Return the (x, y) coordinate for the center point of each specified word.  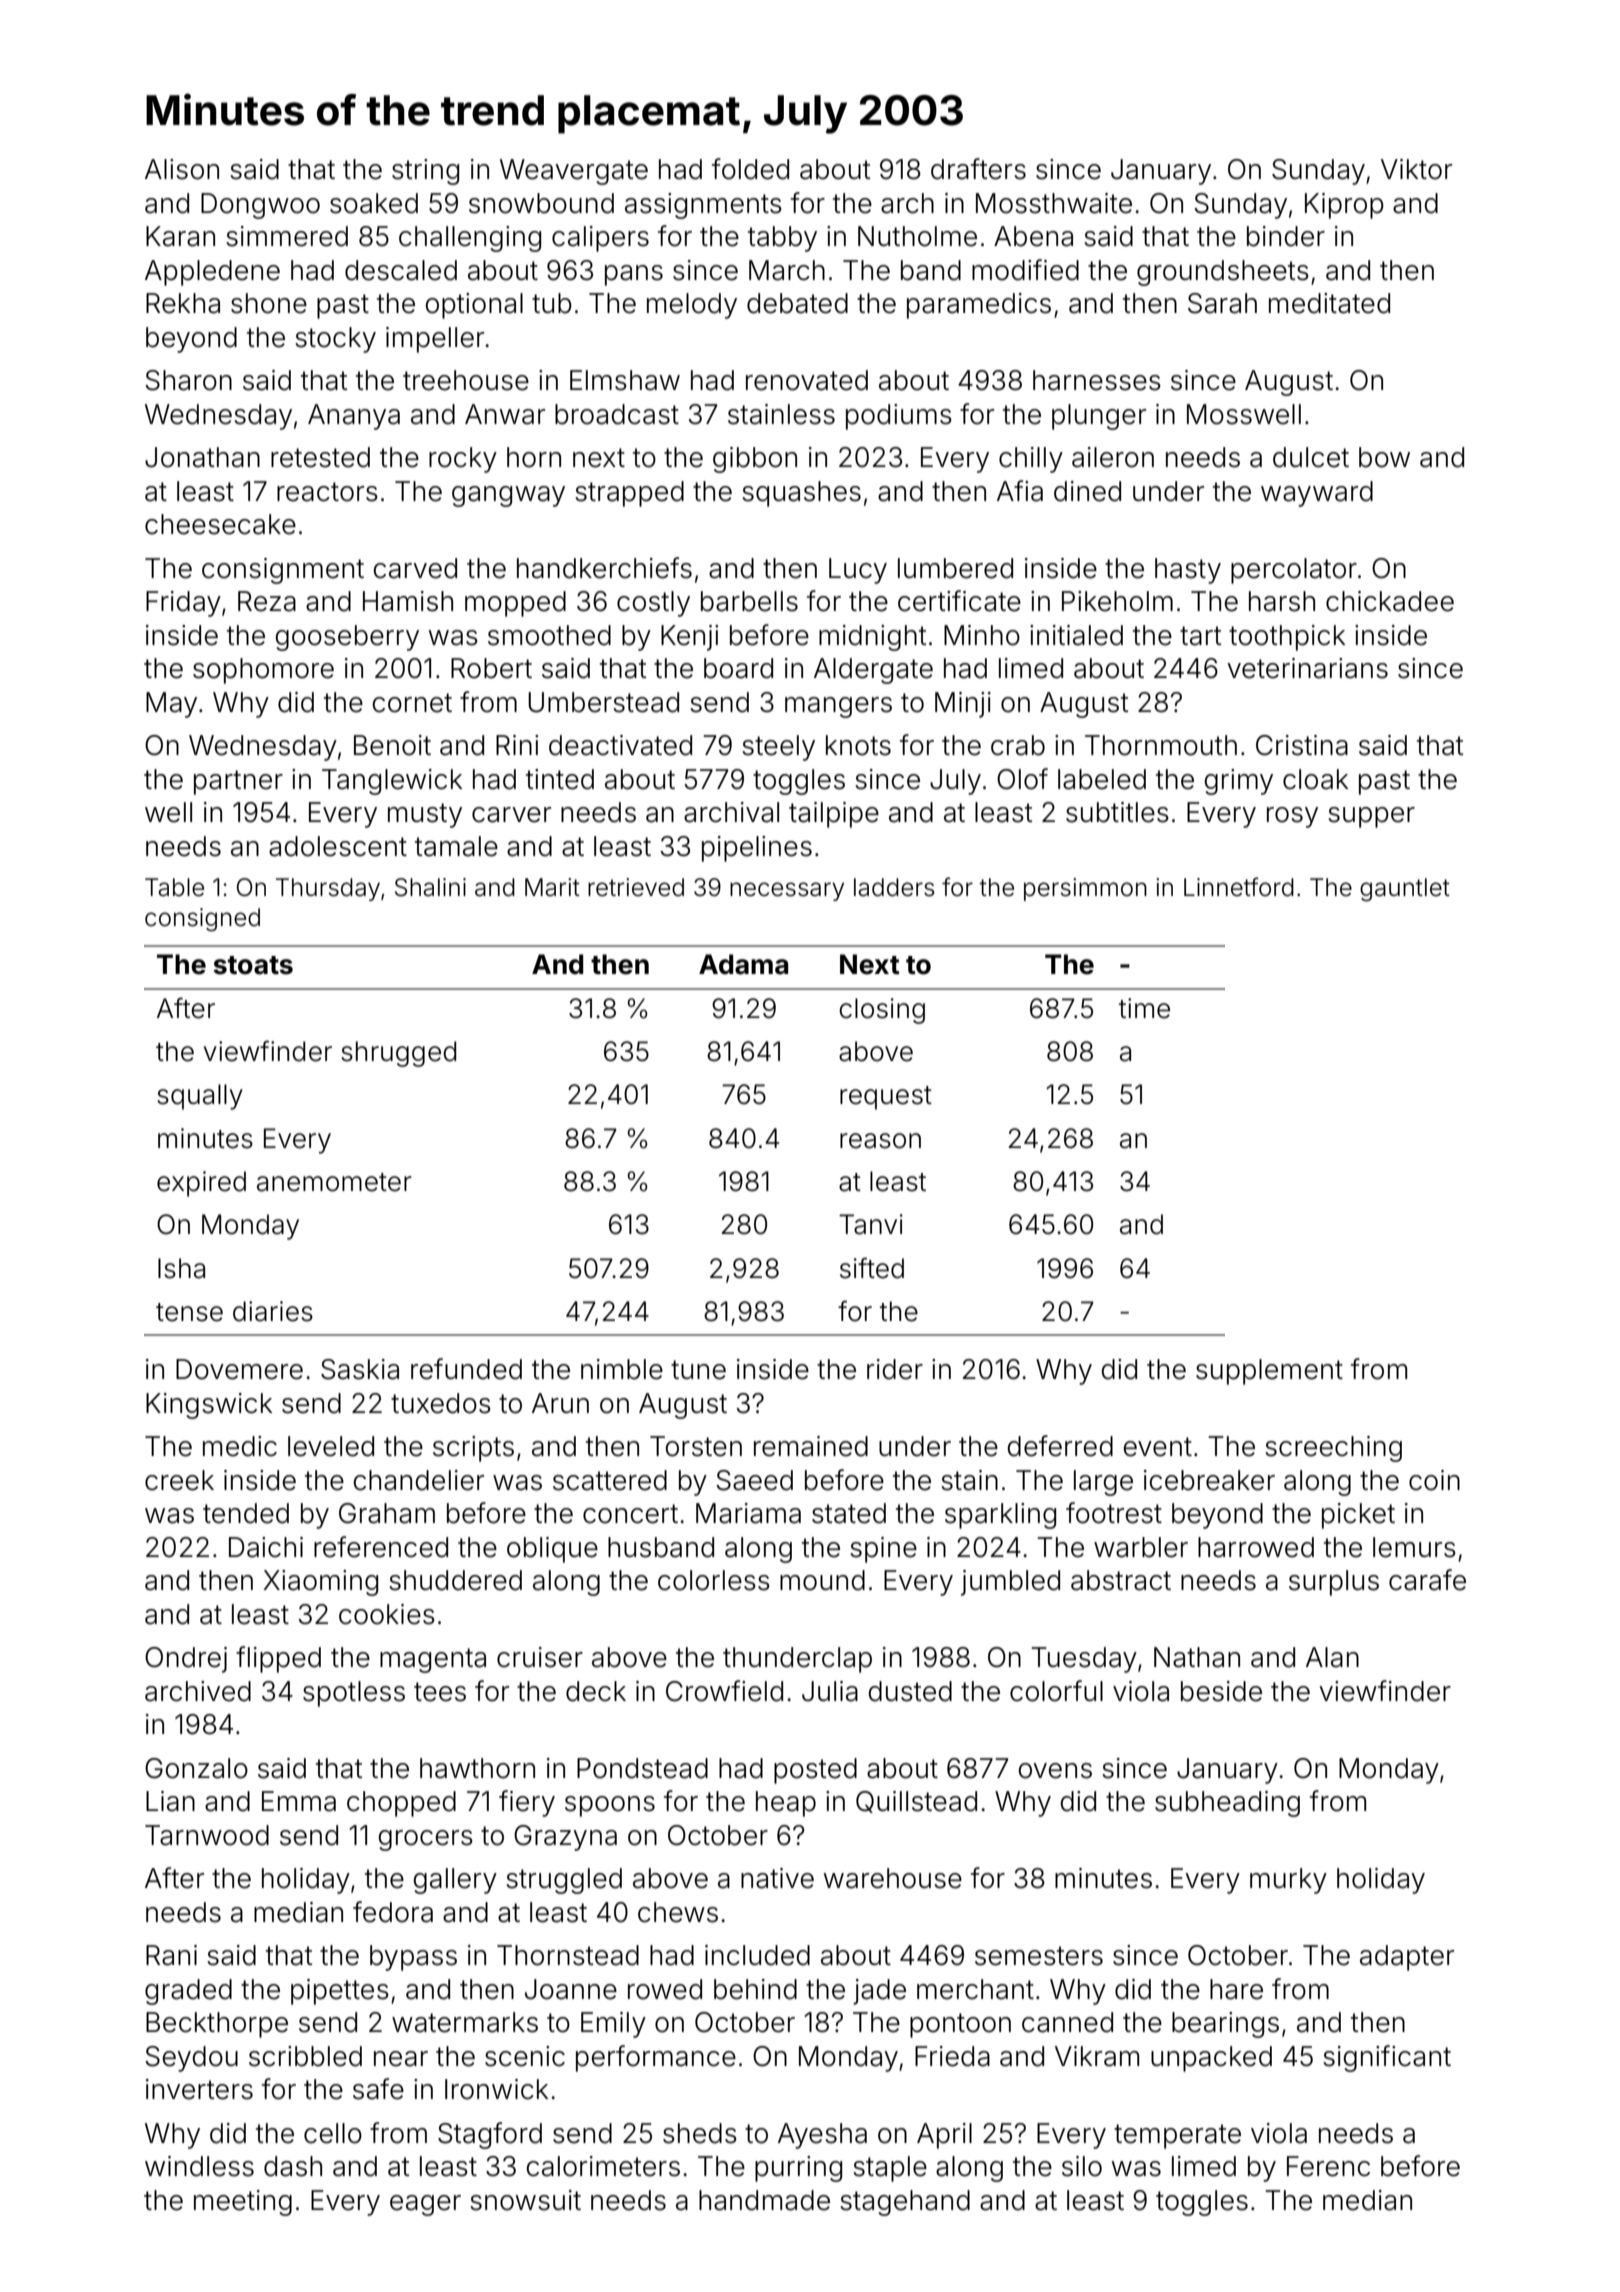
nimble (622, 1369)
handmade (764, 2200)
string (425, 172)
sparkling (1000, 1516)
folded (750, 169)
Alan (1332, 1657)
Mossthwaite (1054, 203)
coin (1434, 1480)
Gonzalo (196, 1768)
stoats (253, 965)
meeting (243, 2203)
